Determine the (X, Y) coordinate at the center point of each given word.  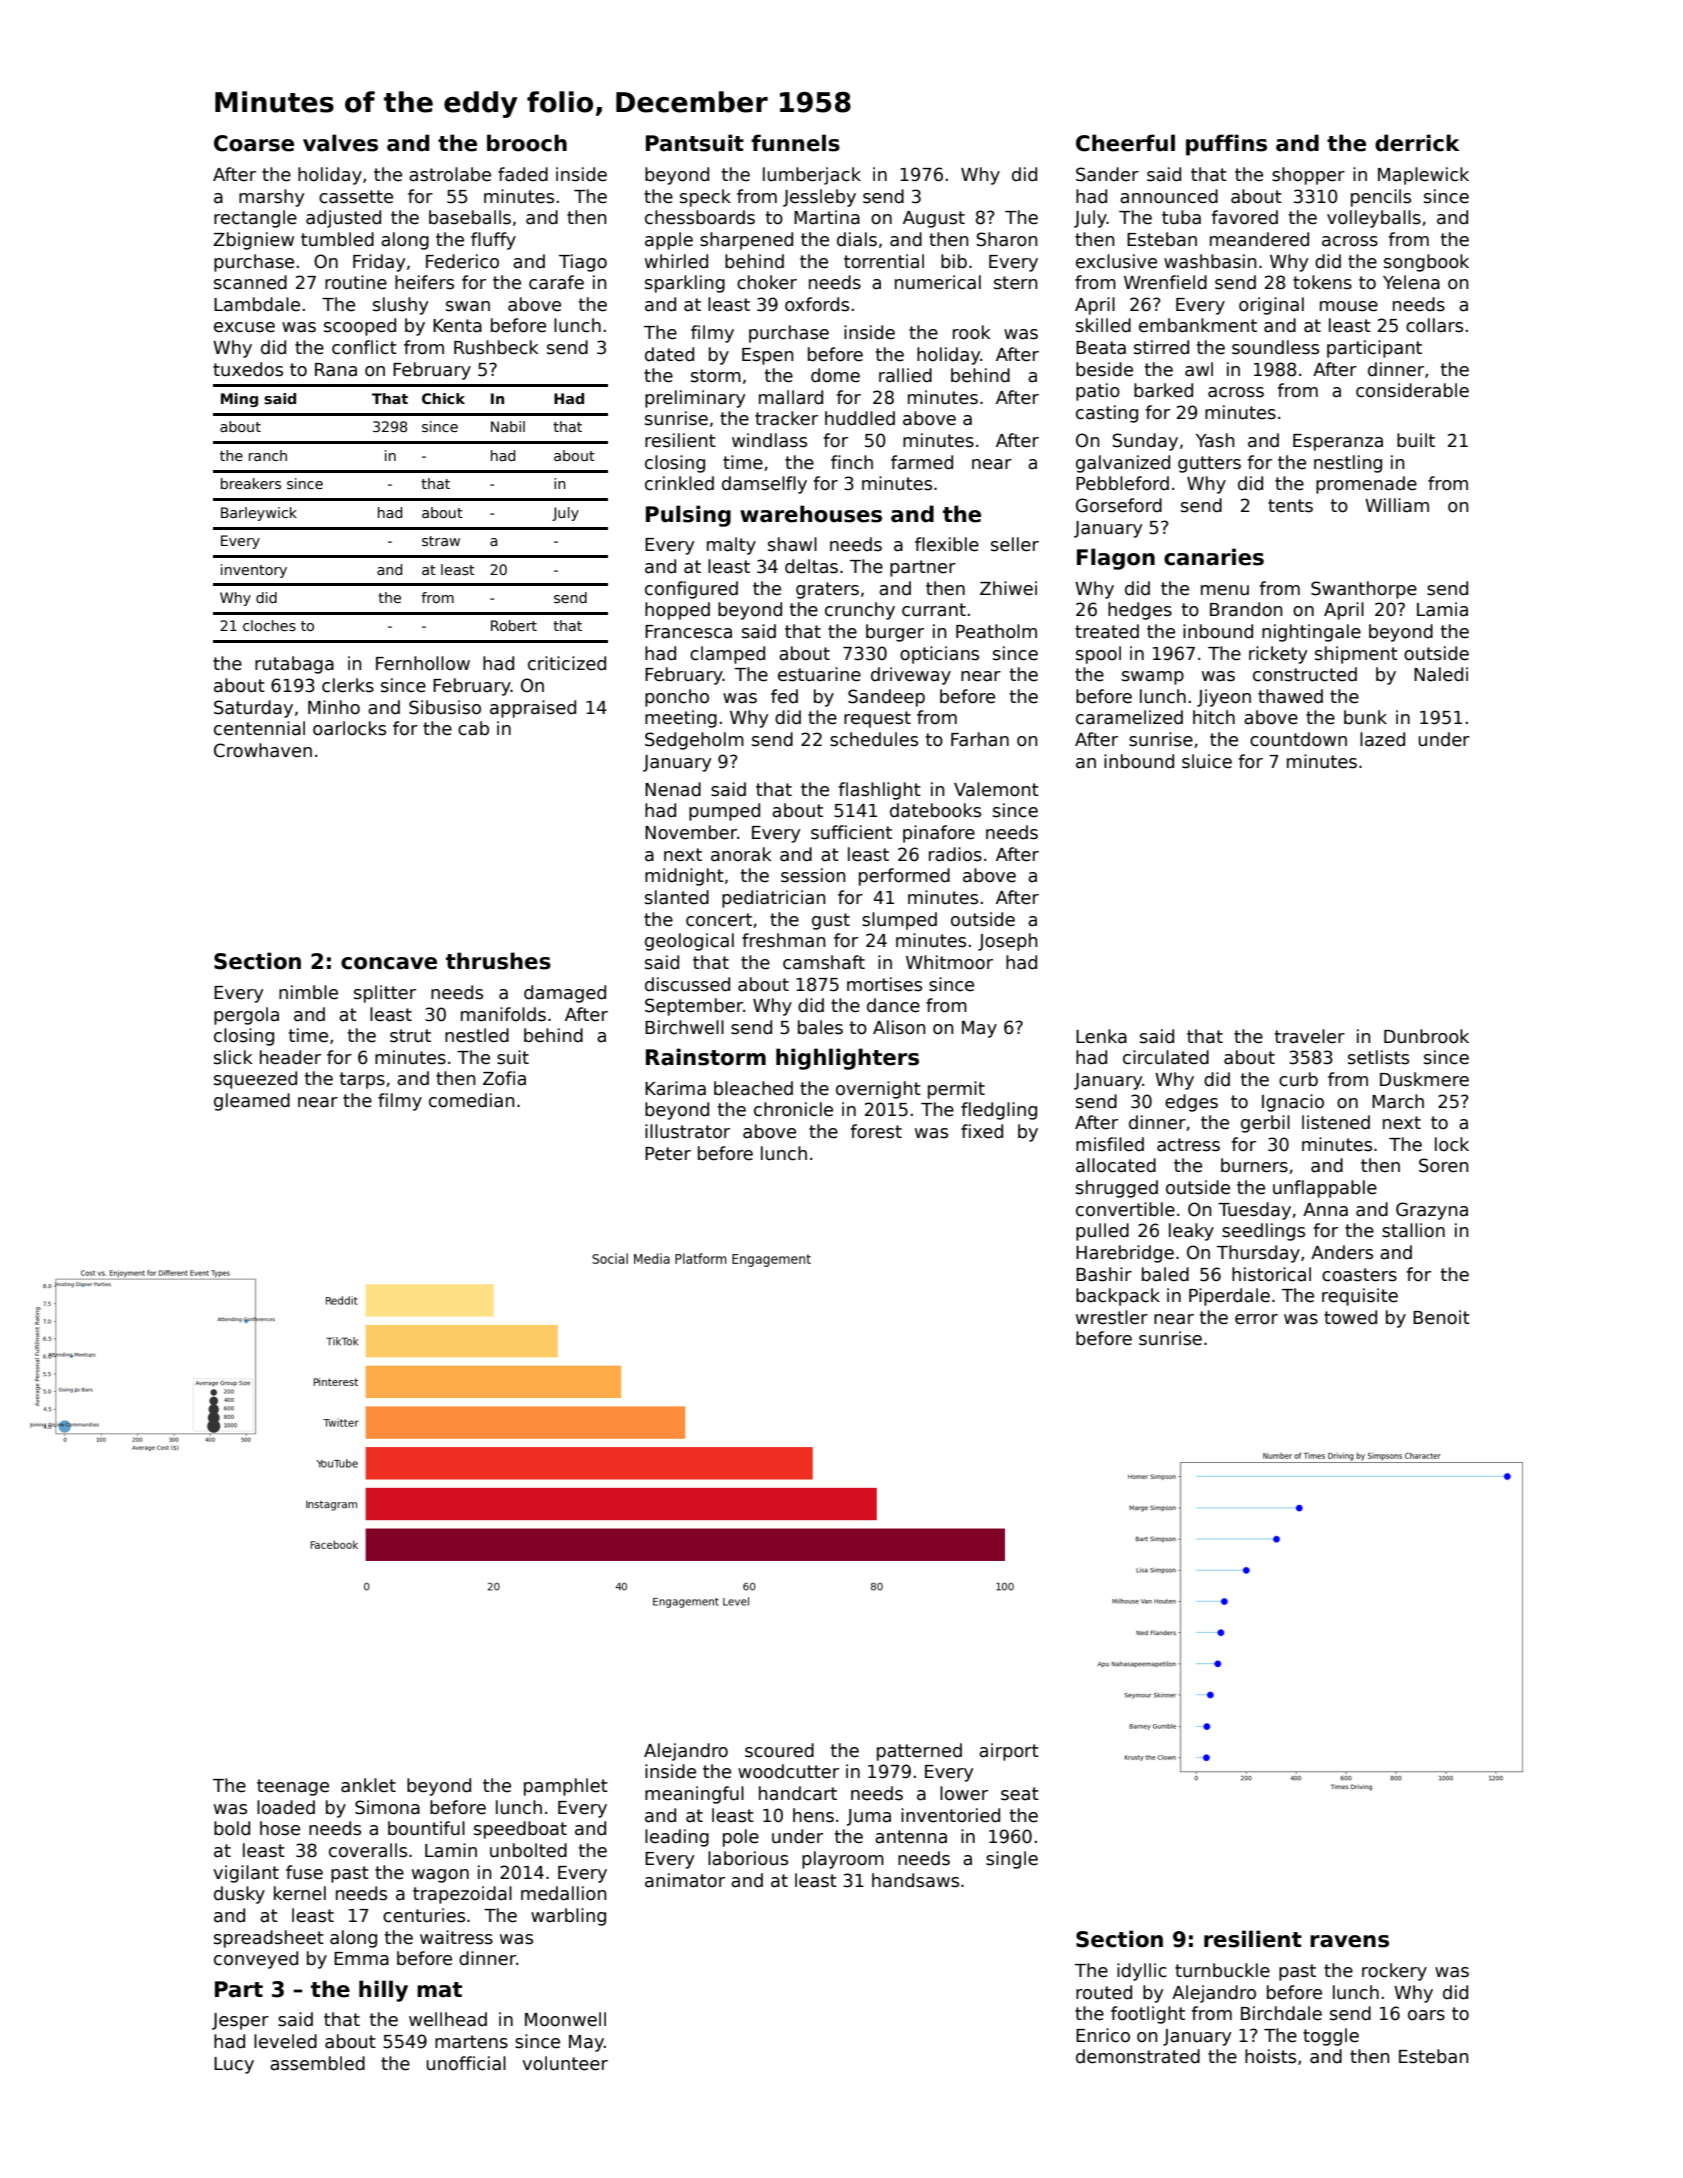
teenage (293, 1787)
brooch (527, 143)
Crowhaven (263, 750)
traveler (1310, 1036)
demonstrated (1138, 2056)
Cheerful (1125, 143)
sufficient (851, 832)
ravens (1349, 1941)
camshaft (824, 962)
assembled (317, 2063)
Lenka (1101, 1036)
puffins (1226, 145)
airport (1009, 1752)
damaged (565, 994)
